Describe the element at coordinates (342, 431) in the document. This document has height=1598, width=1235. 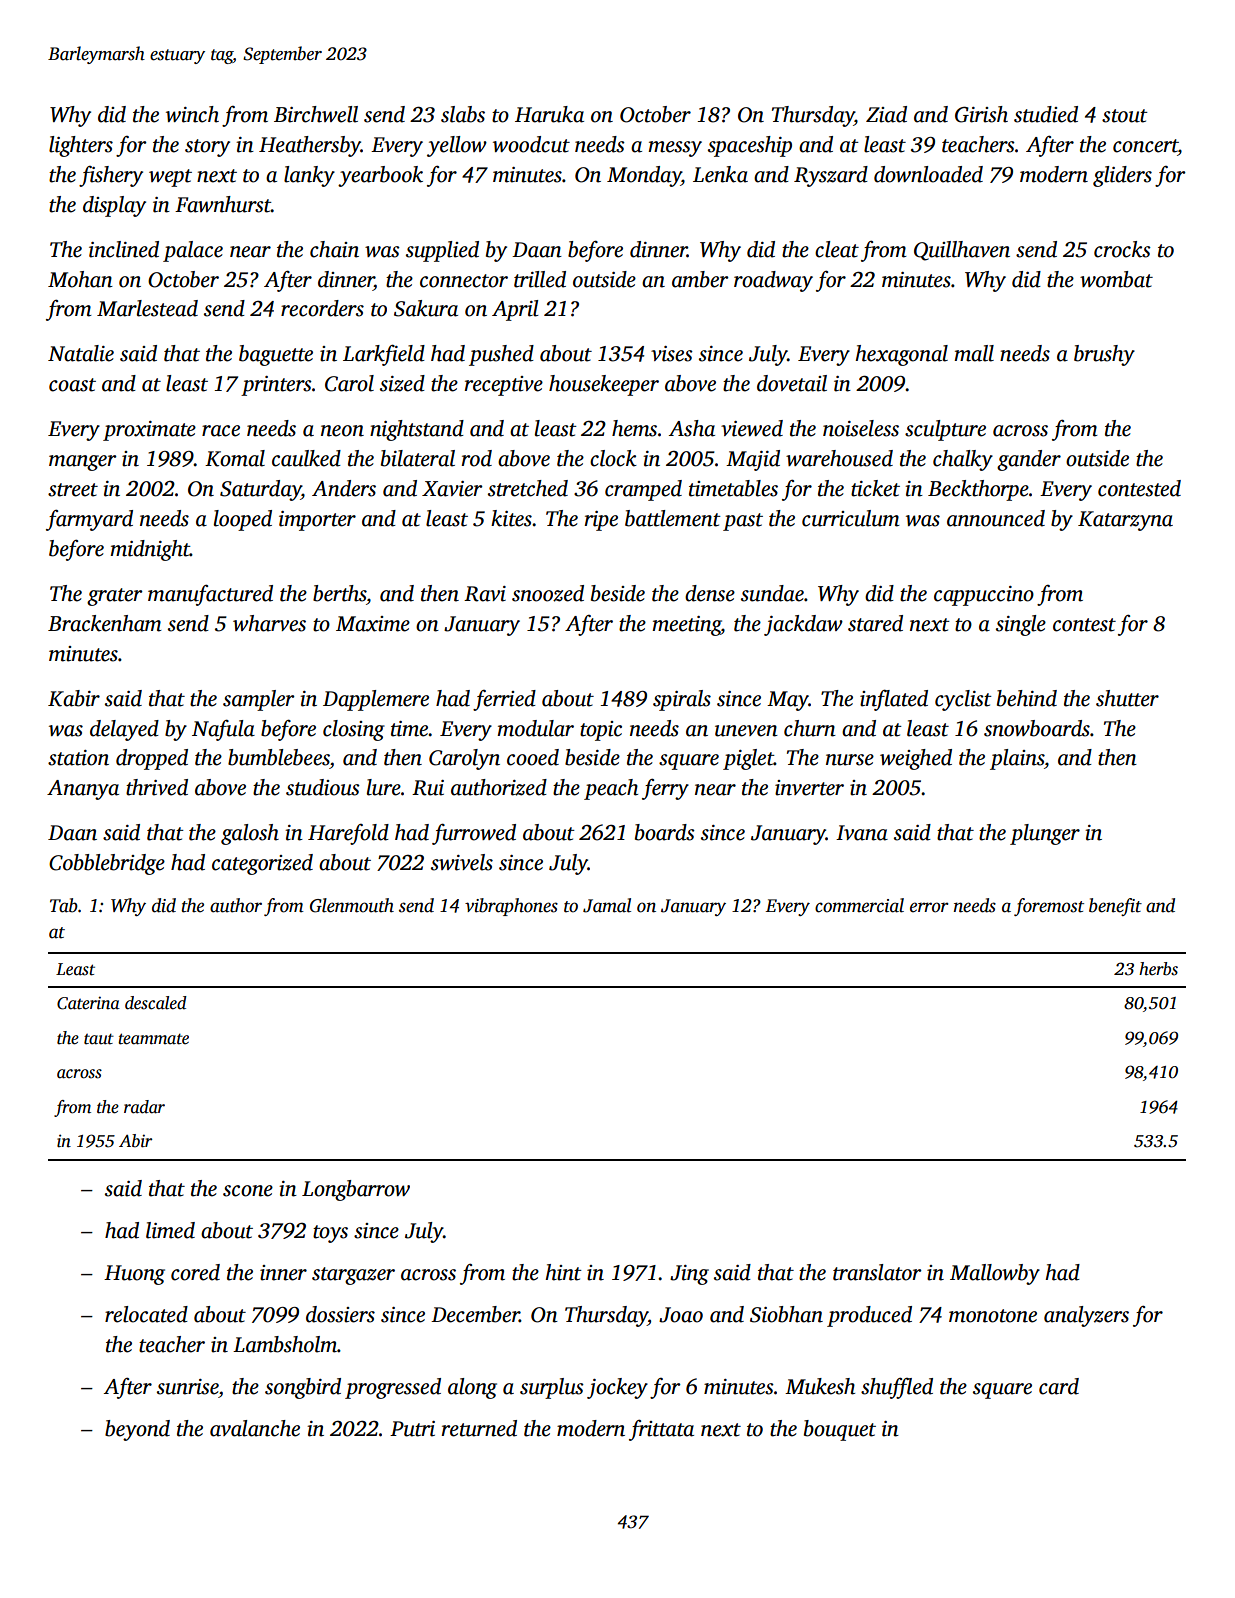
I see `neon` at that location.
